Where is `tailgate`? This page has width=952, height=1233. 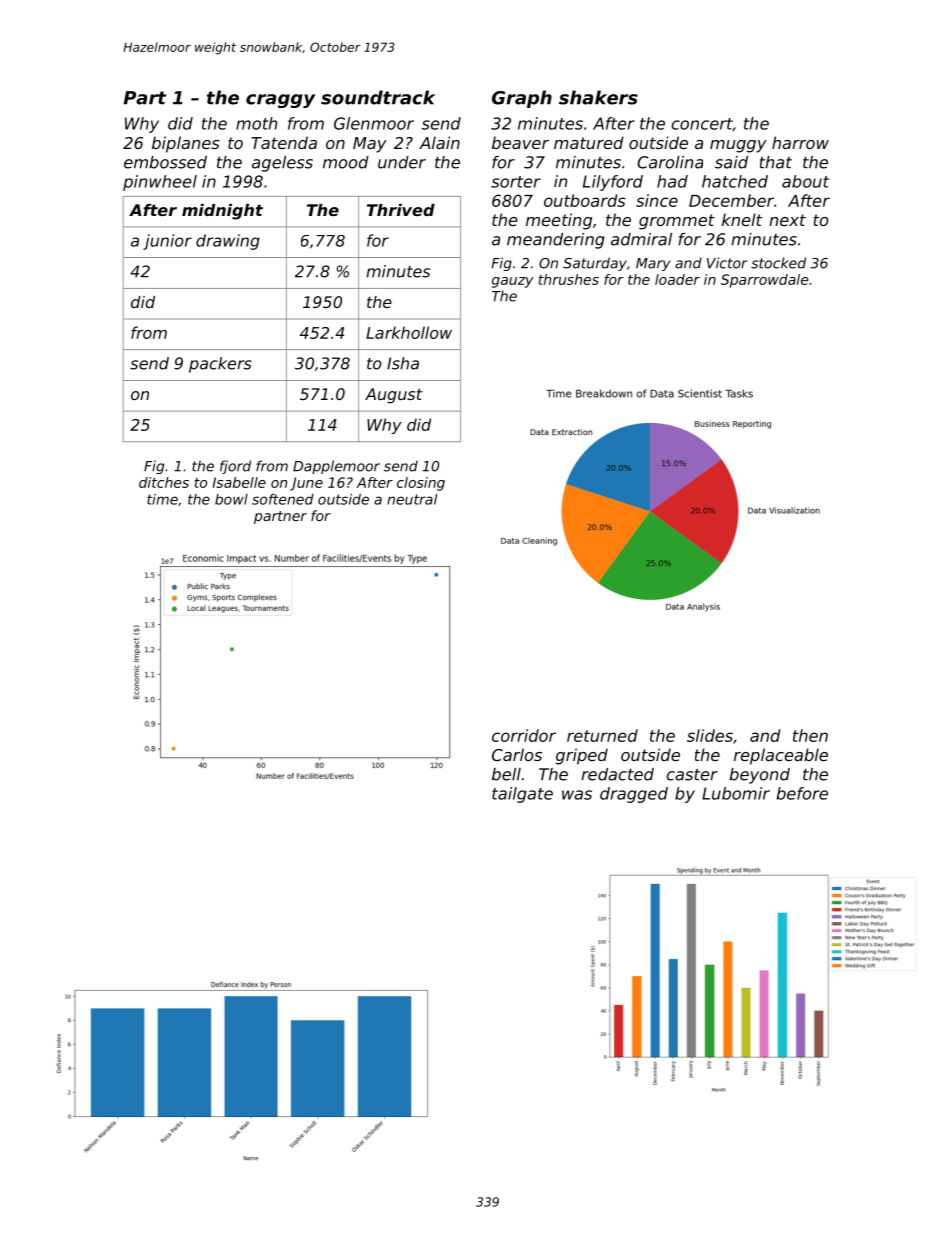
tailgate is located at coordinates (522, 795).
